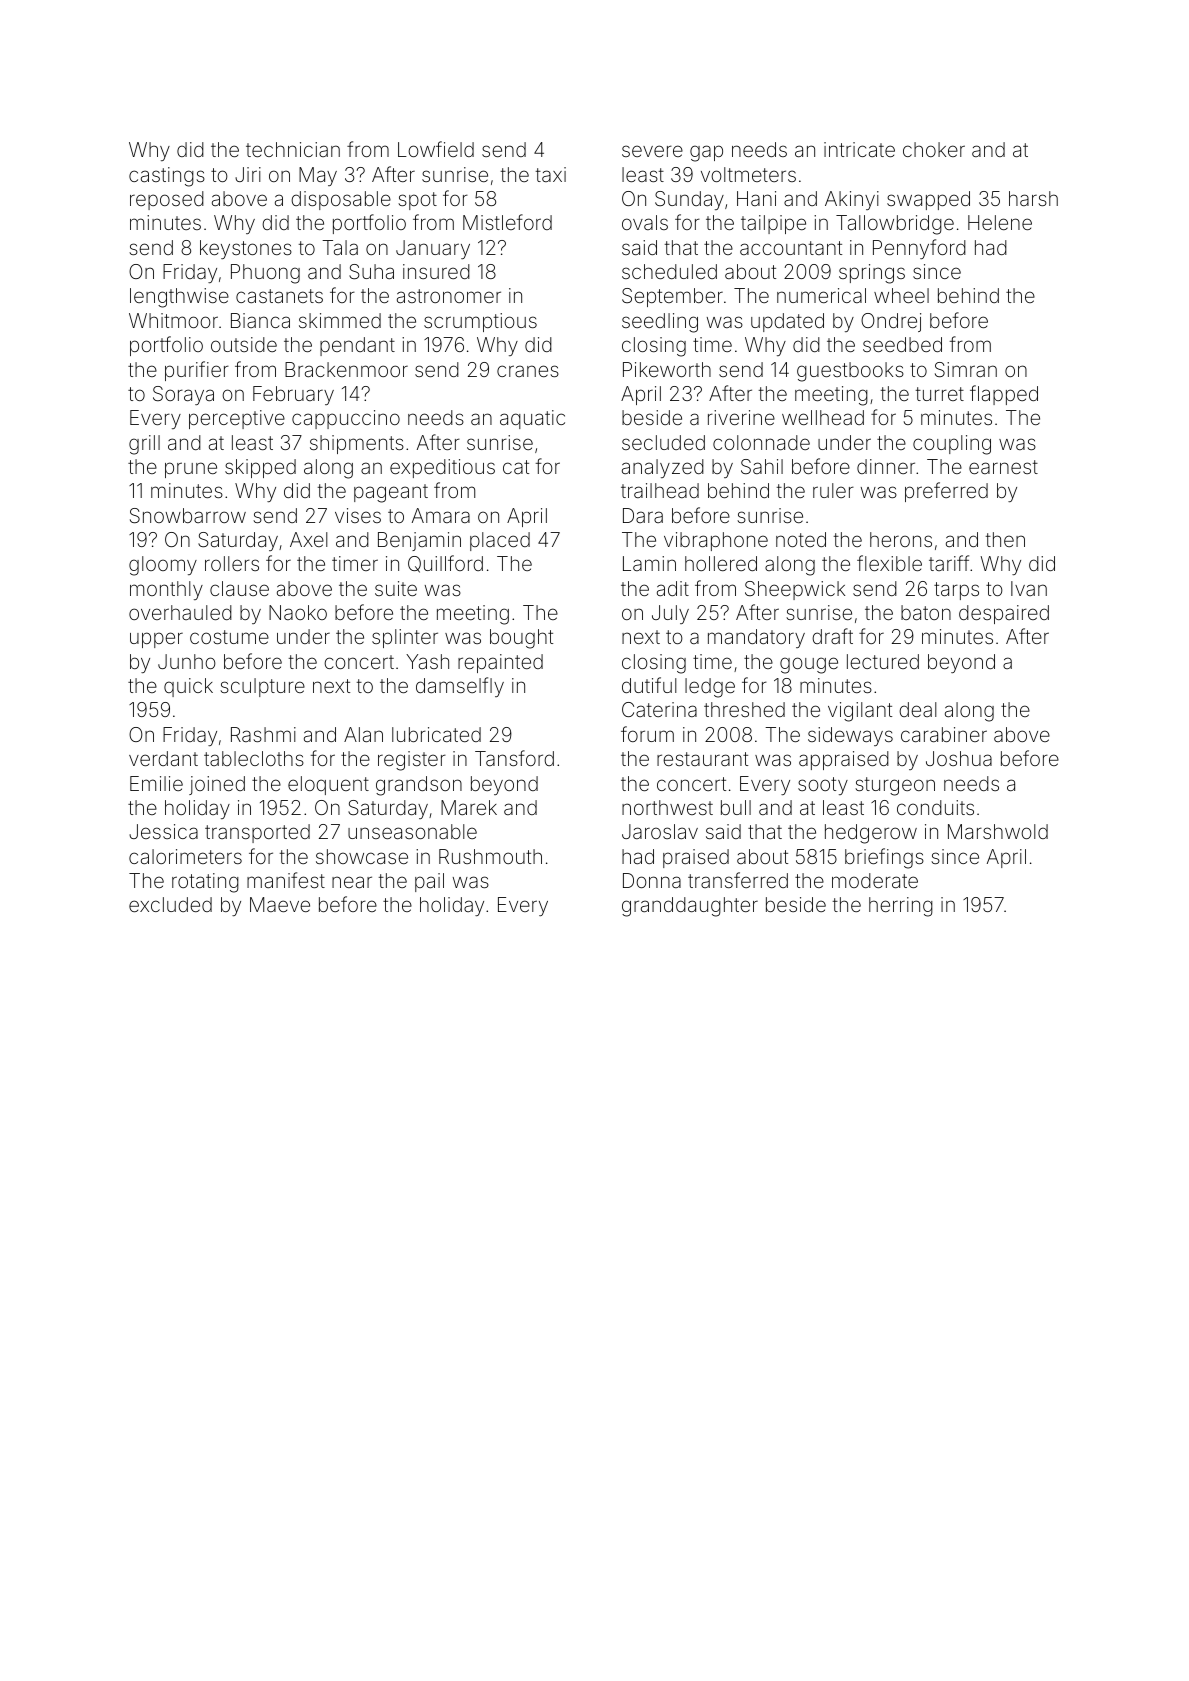 The width and height of the screenshot is (1189, 1681). Describe the element at coordinates (721, 563) in the screenshot. I see `hollered` at that location.
